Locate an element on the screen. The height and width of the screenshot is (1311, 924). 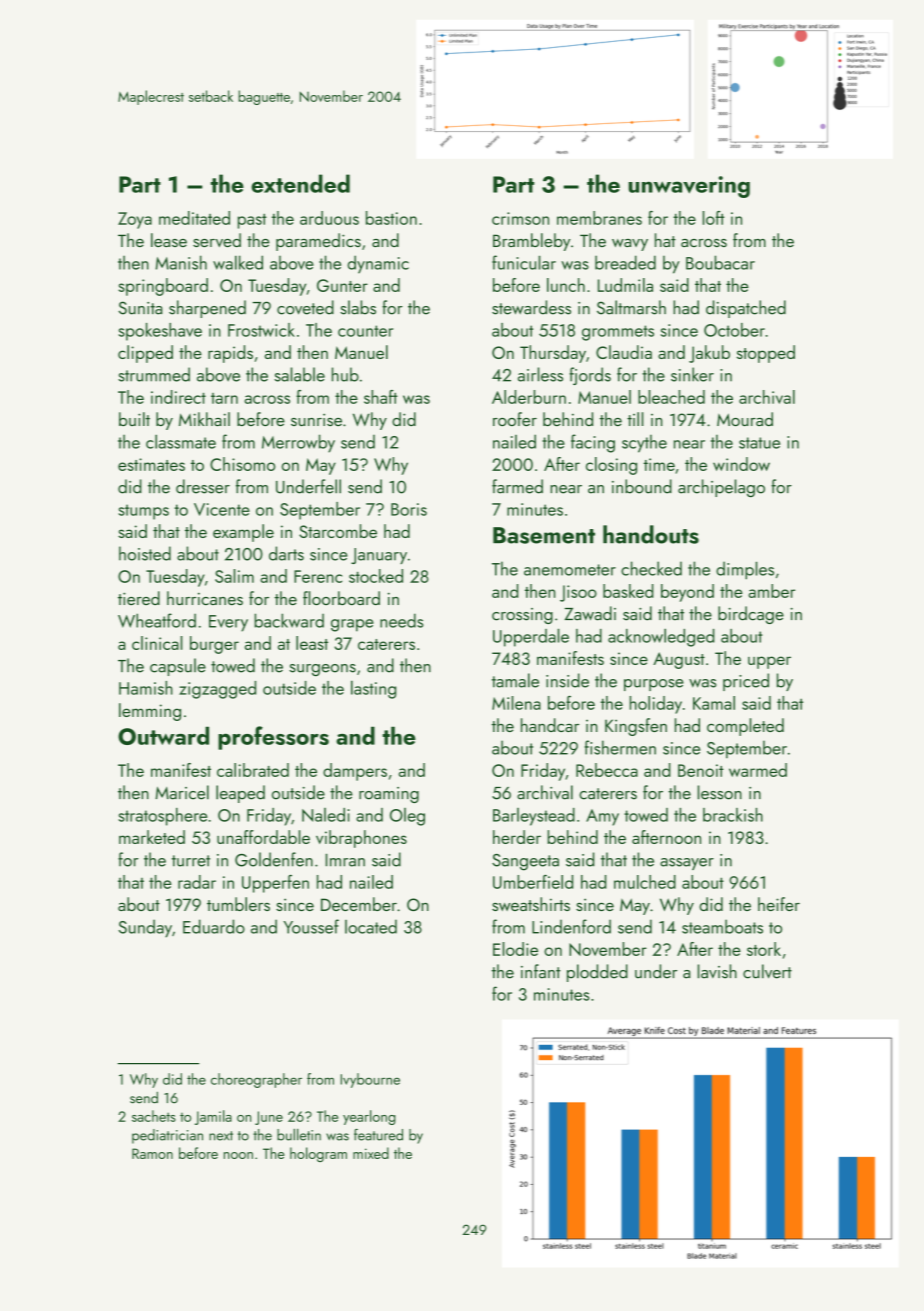
springboard is located at coordinates (163, 287).
